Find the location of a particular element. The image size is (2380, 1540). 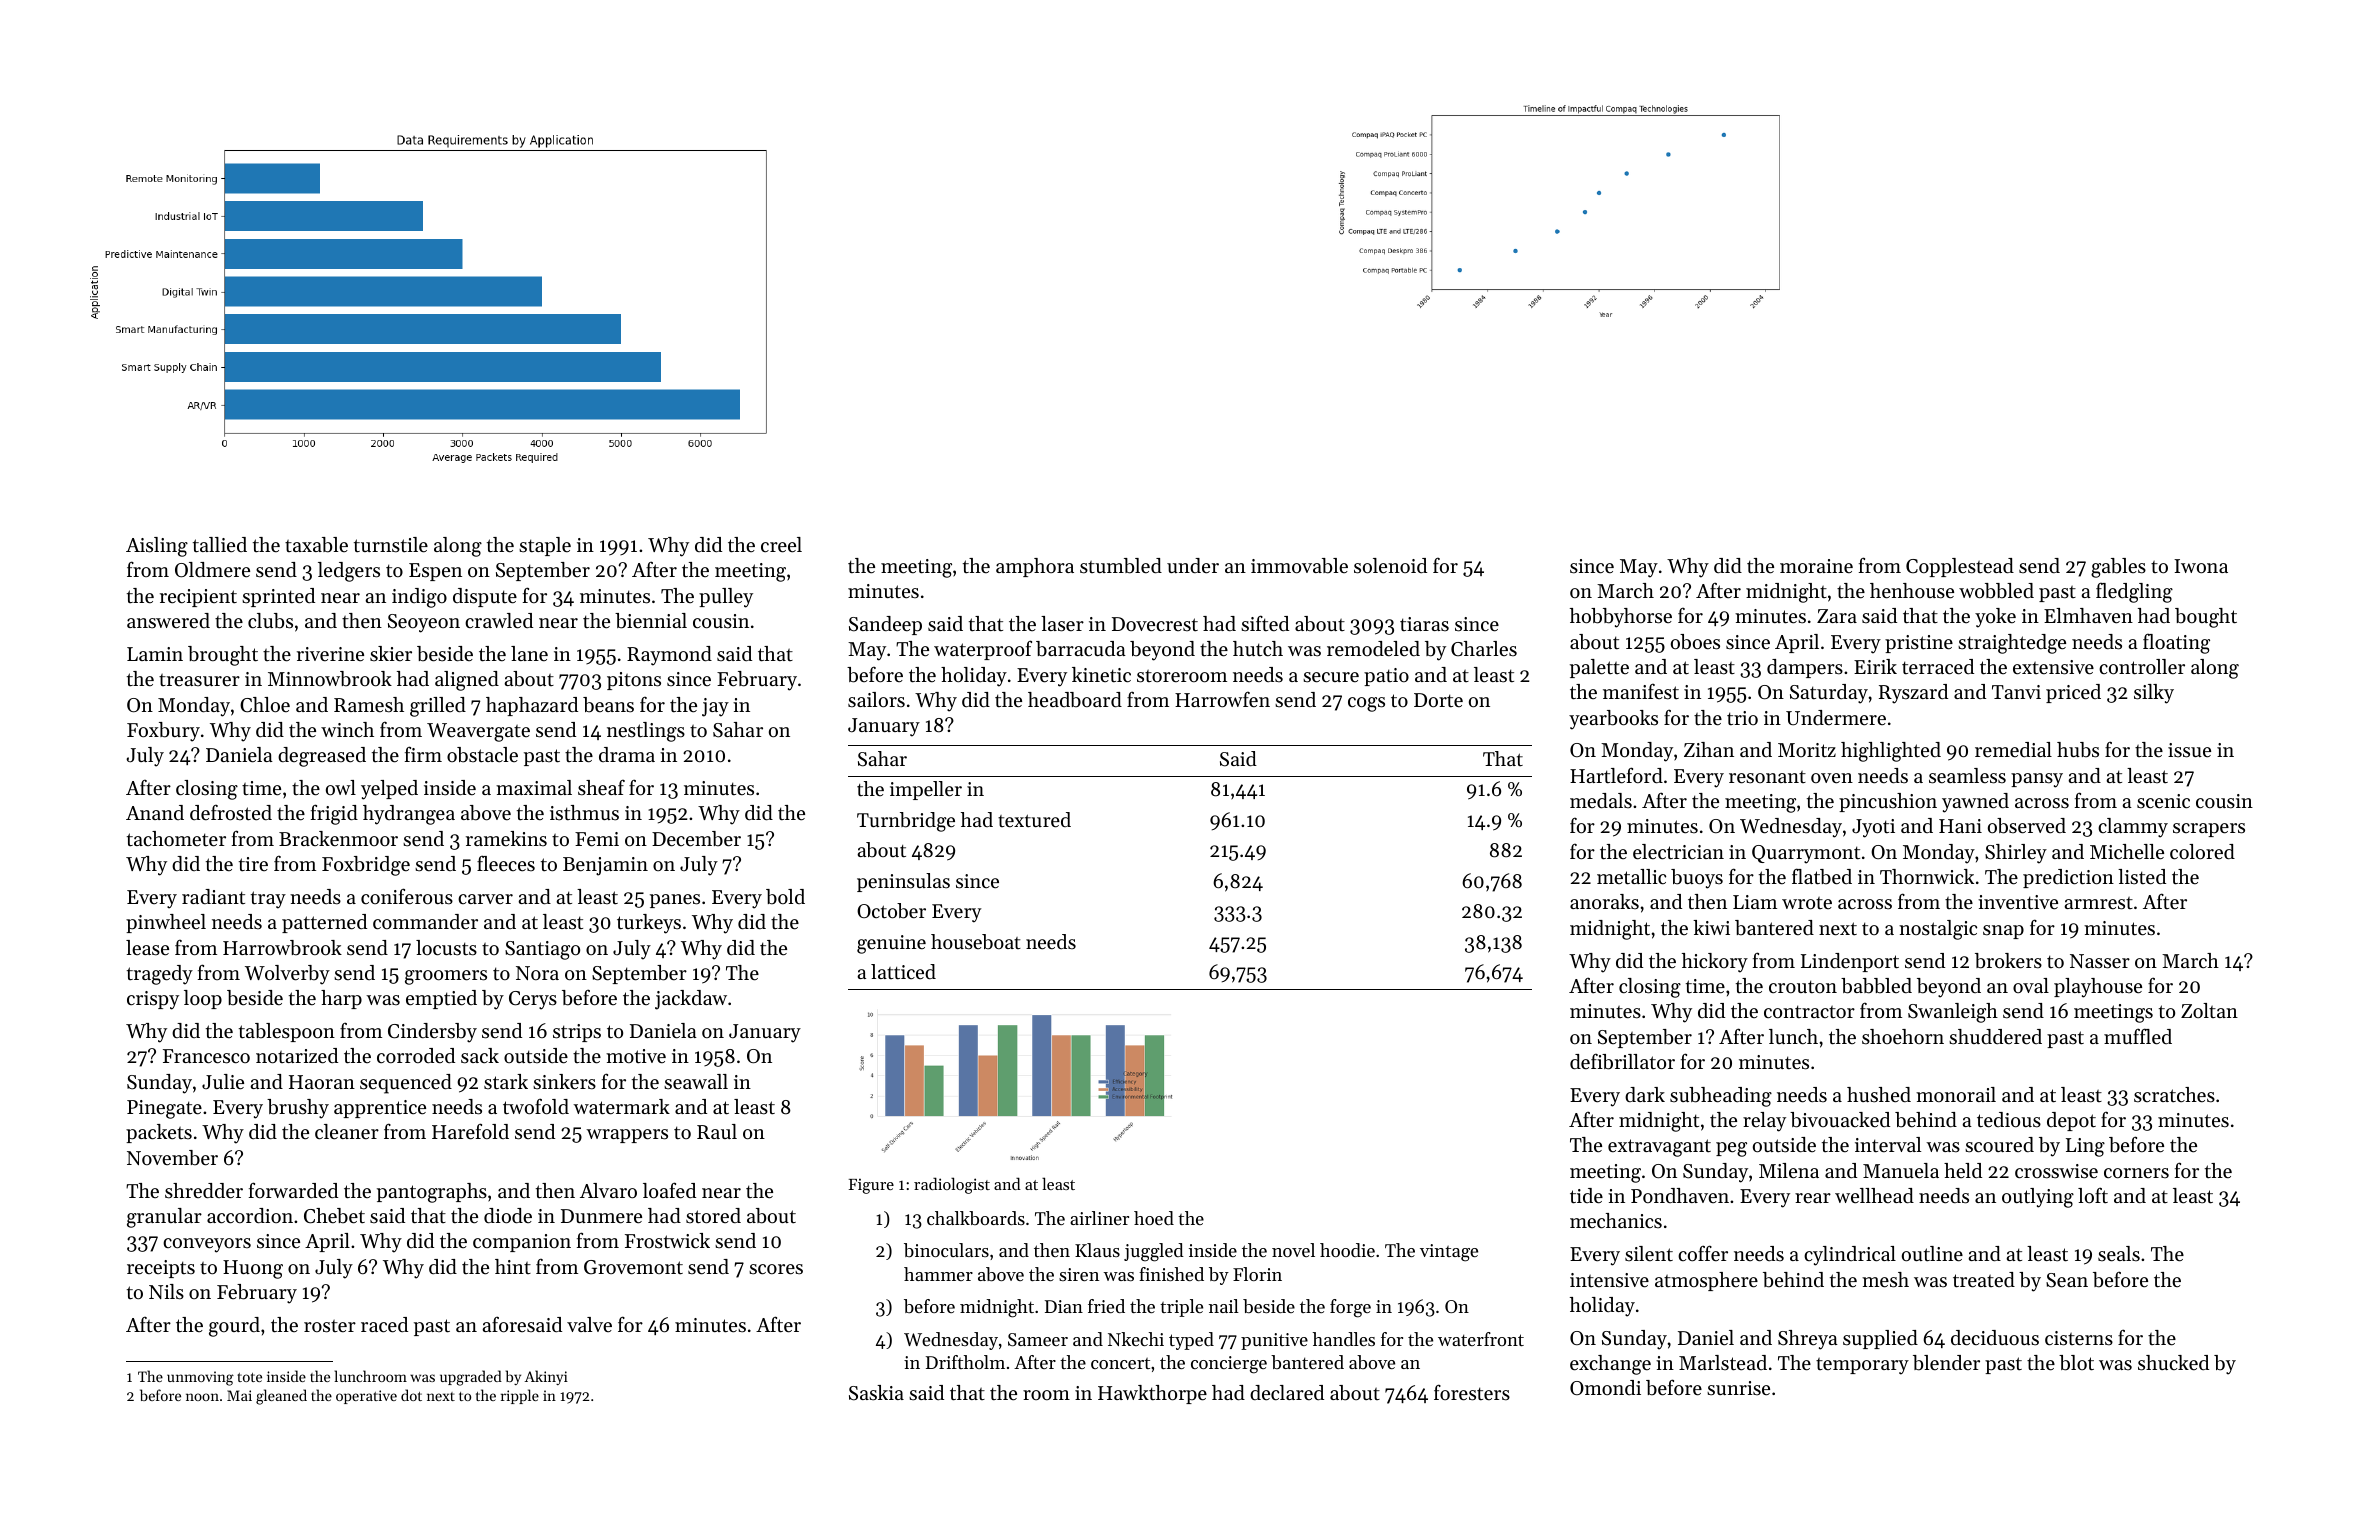

interval is located at coordinates (1888, 1144).
